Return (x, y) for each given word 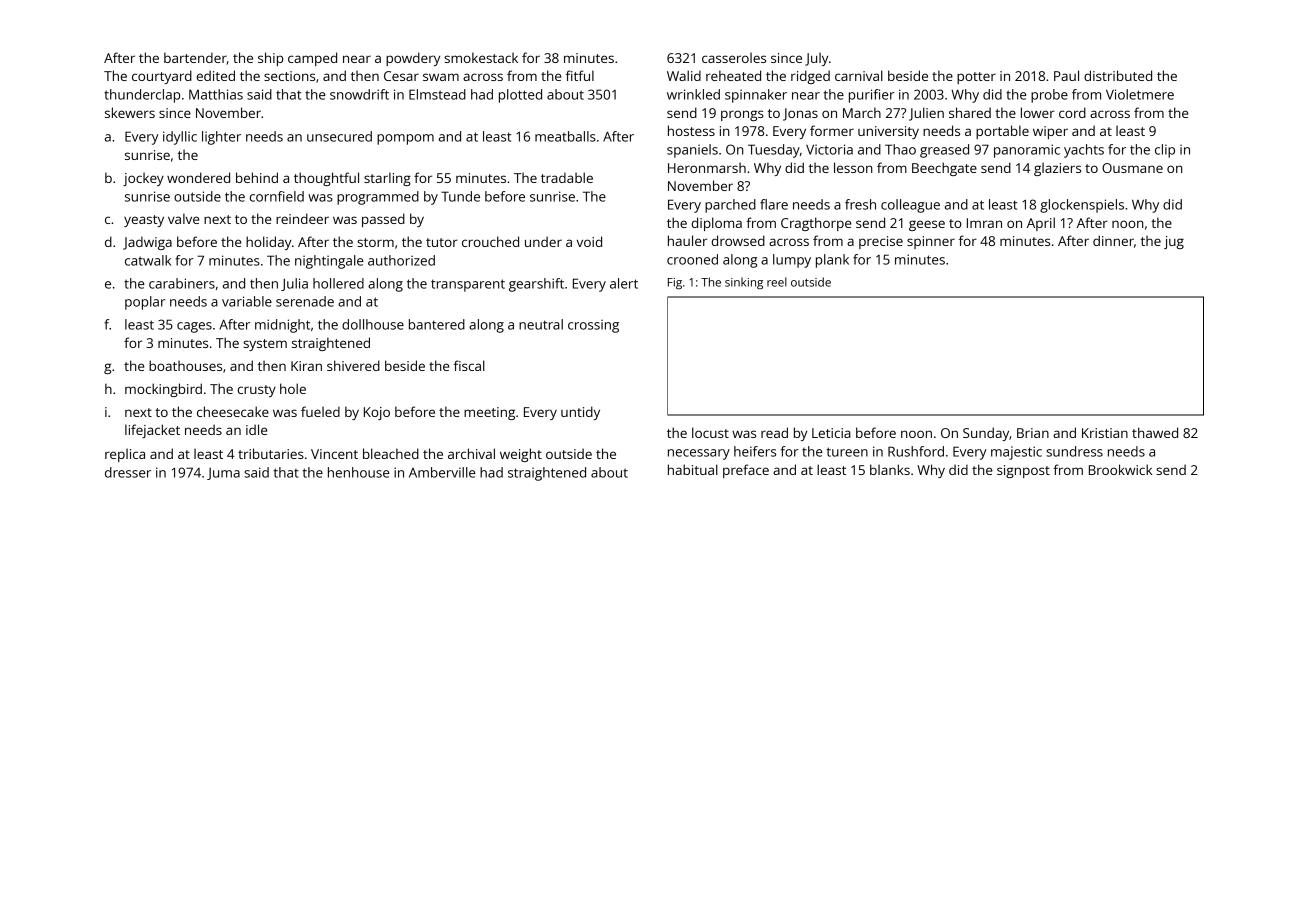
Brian (1033, 433)
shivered (353, 365)
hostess (691, 130)
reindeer (302, 218)
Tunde (460, 196)
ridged (810, 77)
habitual (693, 469)
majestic (1016, 453)
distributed (1118, 75)
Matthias (216, 94)
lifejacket (152, 431)
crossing (593, 326)
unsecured (339, 136)
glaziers (1057, 169)
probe (1049, 96)
